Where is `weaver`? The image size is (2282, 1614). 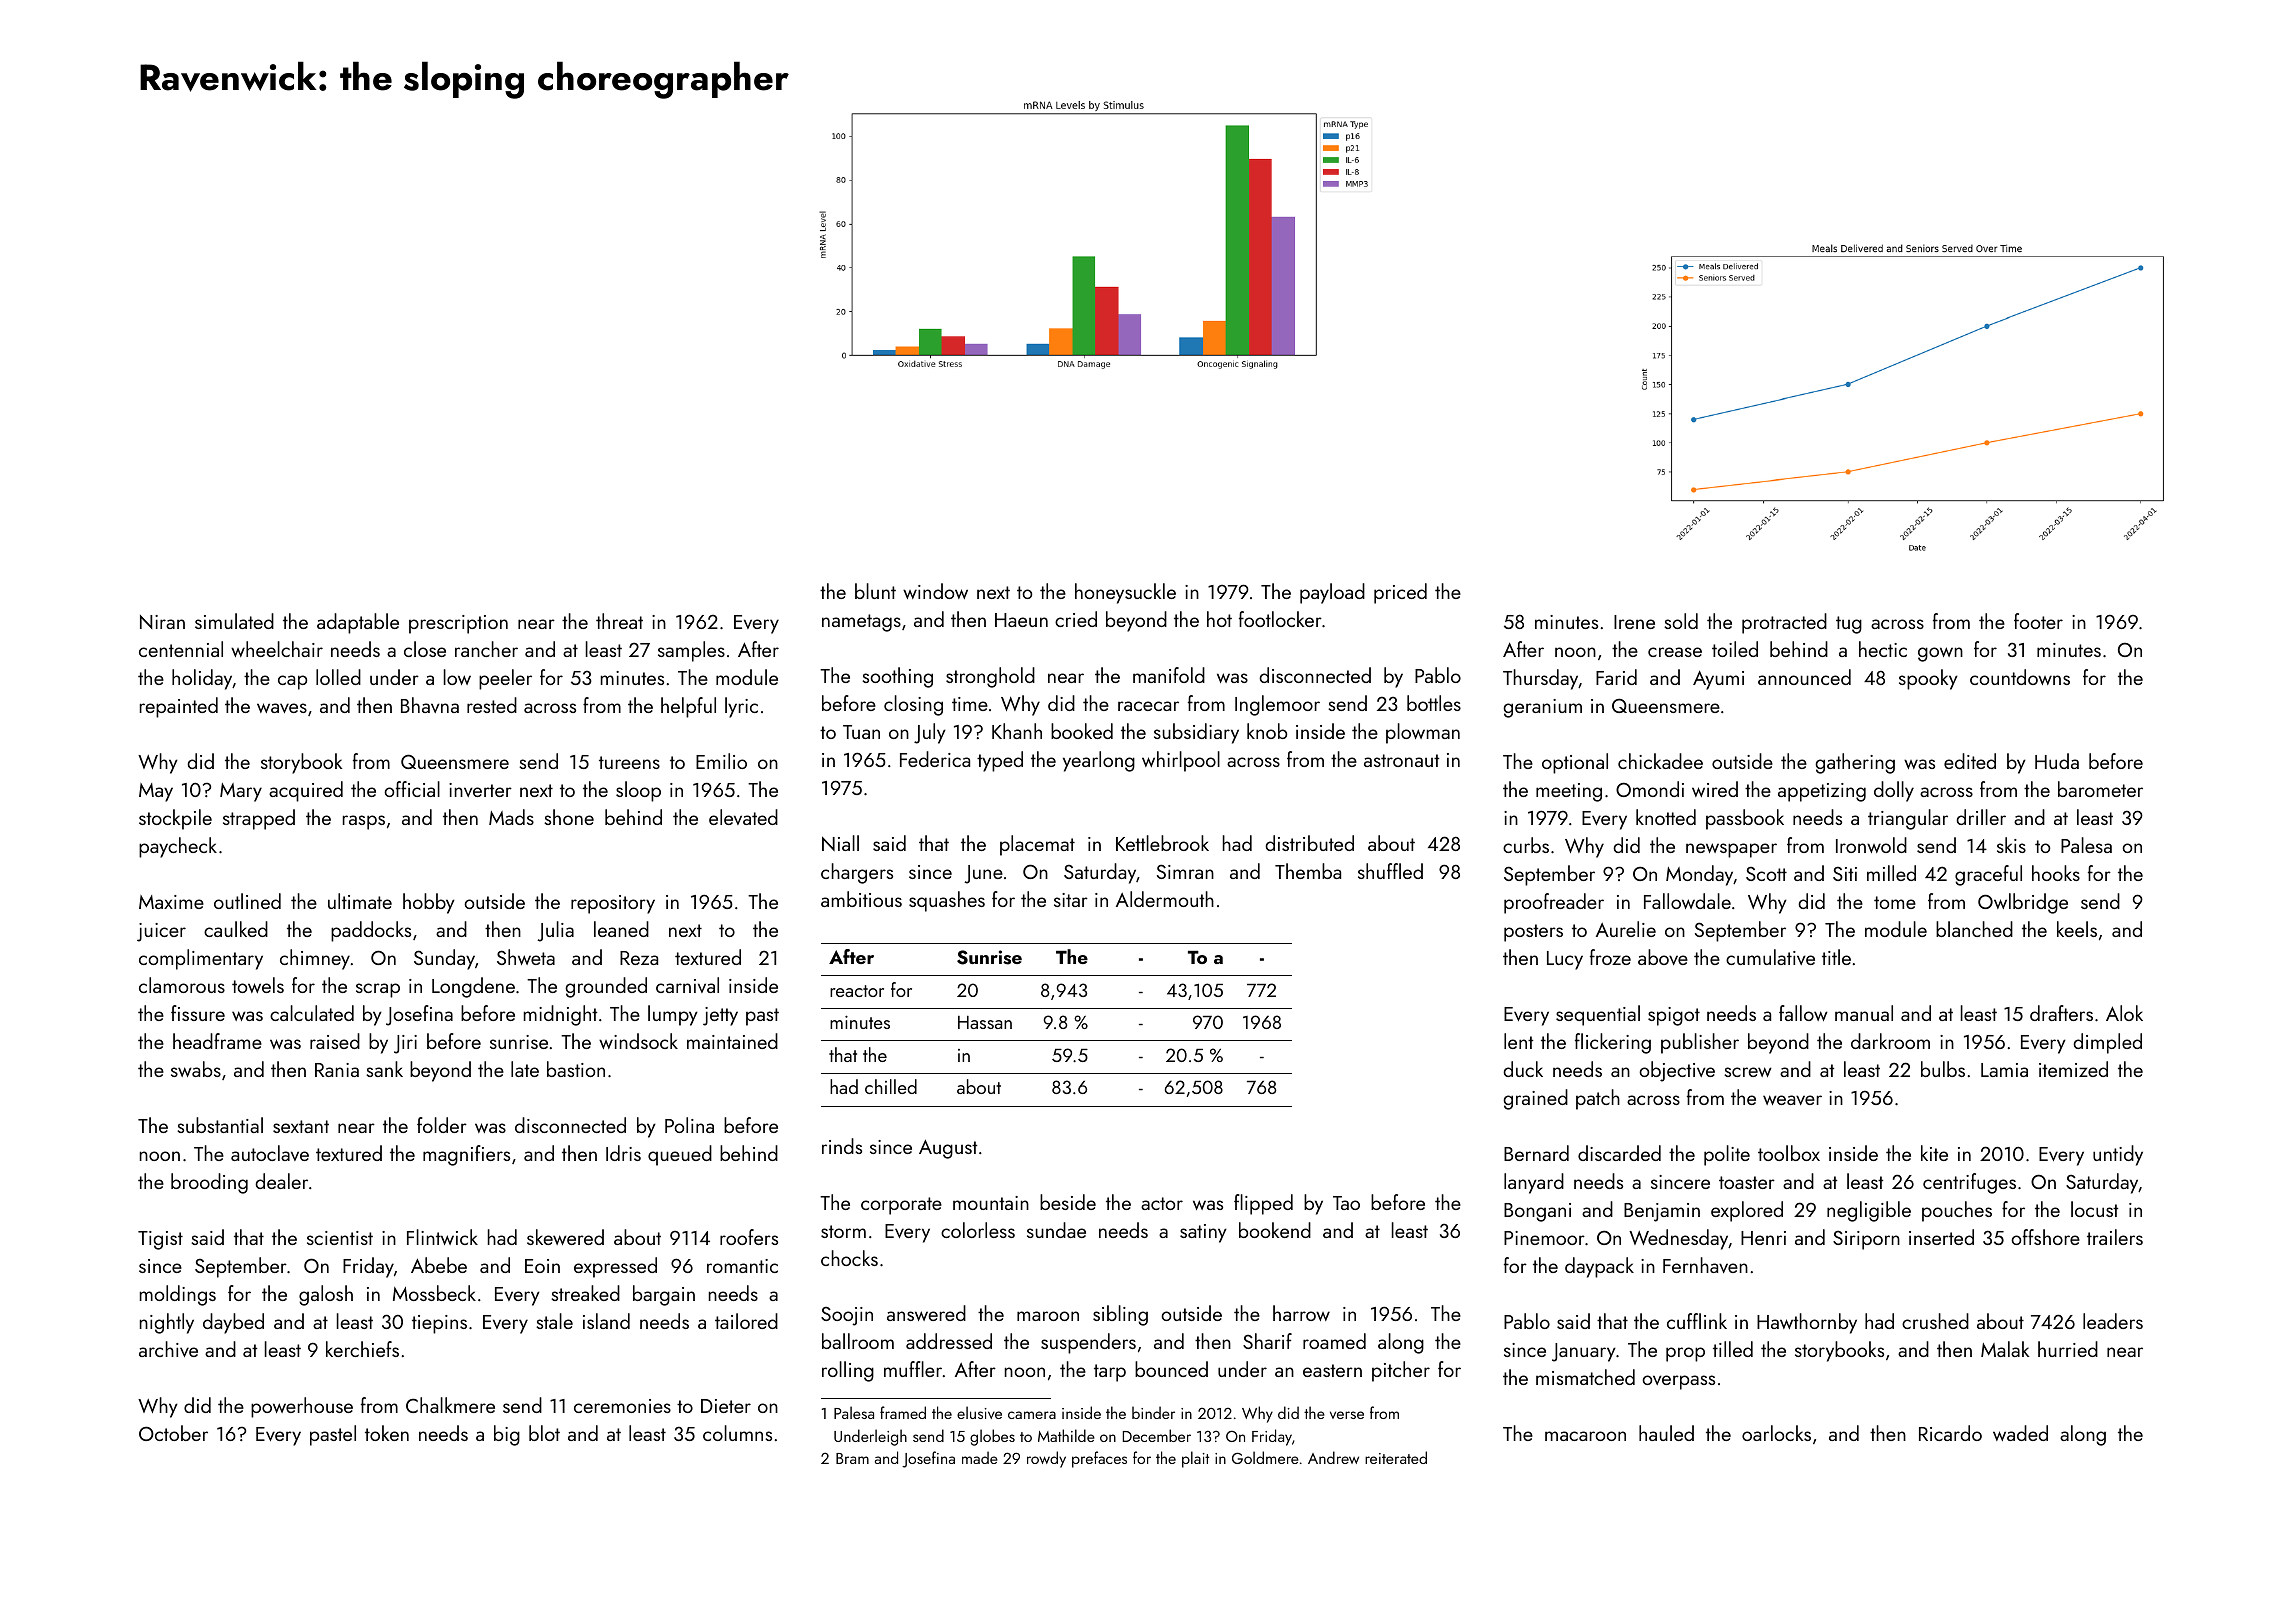
weaver is located at coordinates (1792, 1100).
